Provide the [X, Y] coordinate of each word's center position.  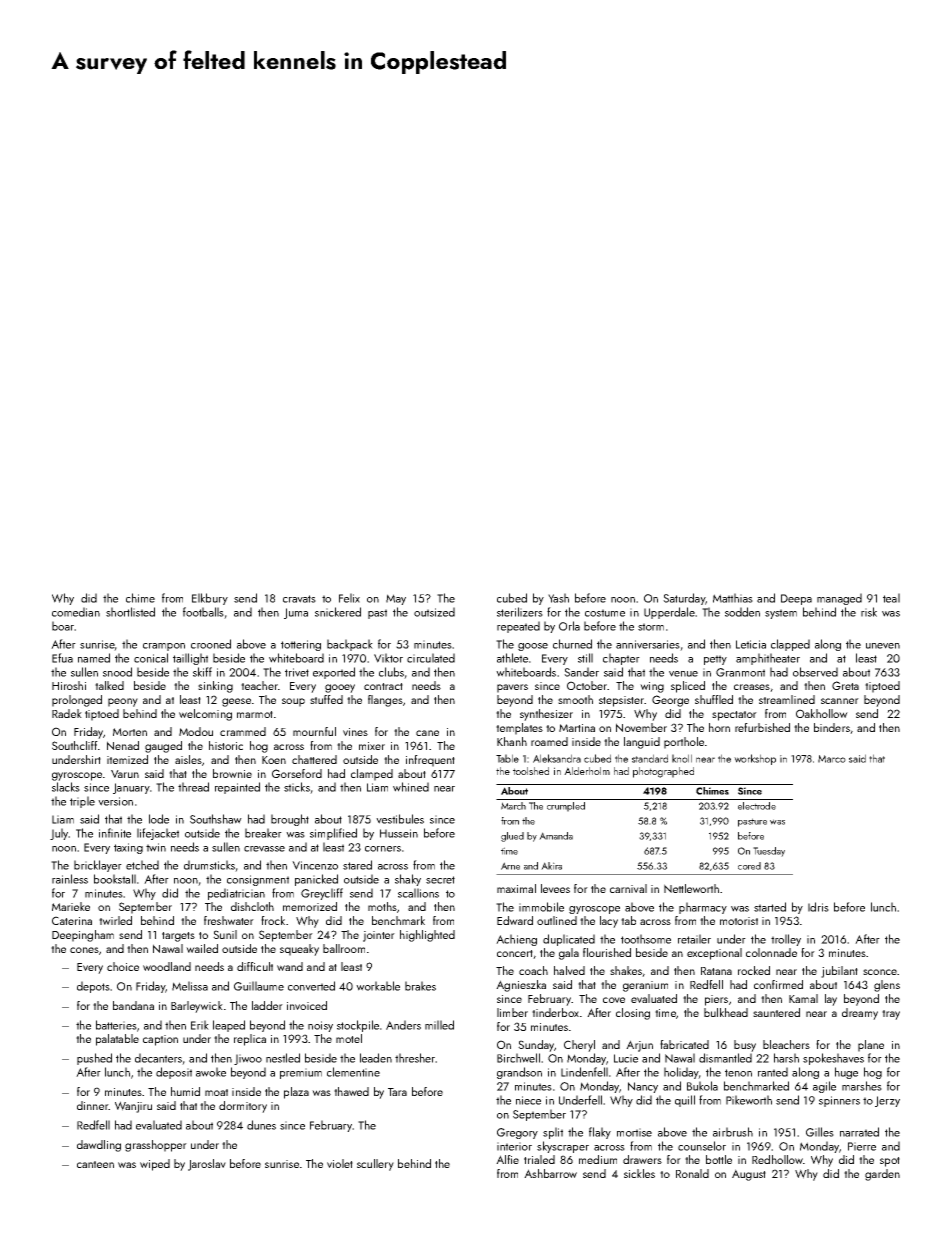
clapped [790, 645]
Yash [558, 598]
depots [93, 987]
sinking [215, 687]
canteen [95, 1164]
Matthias [733, 598]
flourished [607, 952]
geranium [645, 986]
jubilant [839, 972]
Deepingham [83, 936]
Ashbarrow [550, 1173]
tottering [301, 645]
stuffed [326, 699]
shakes [626, 970]
